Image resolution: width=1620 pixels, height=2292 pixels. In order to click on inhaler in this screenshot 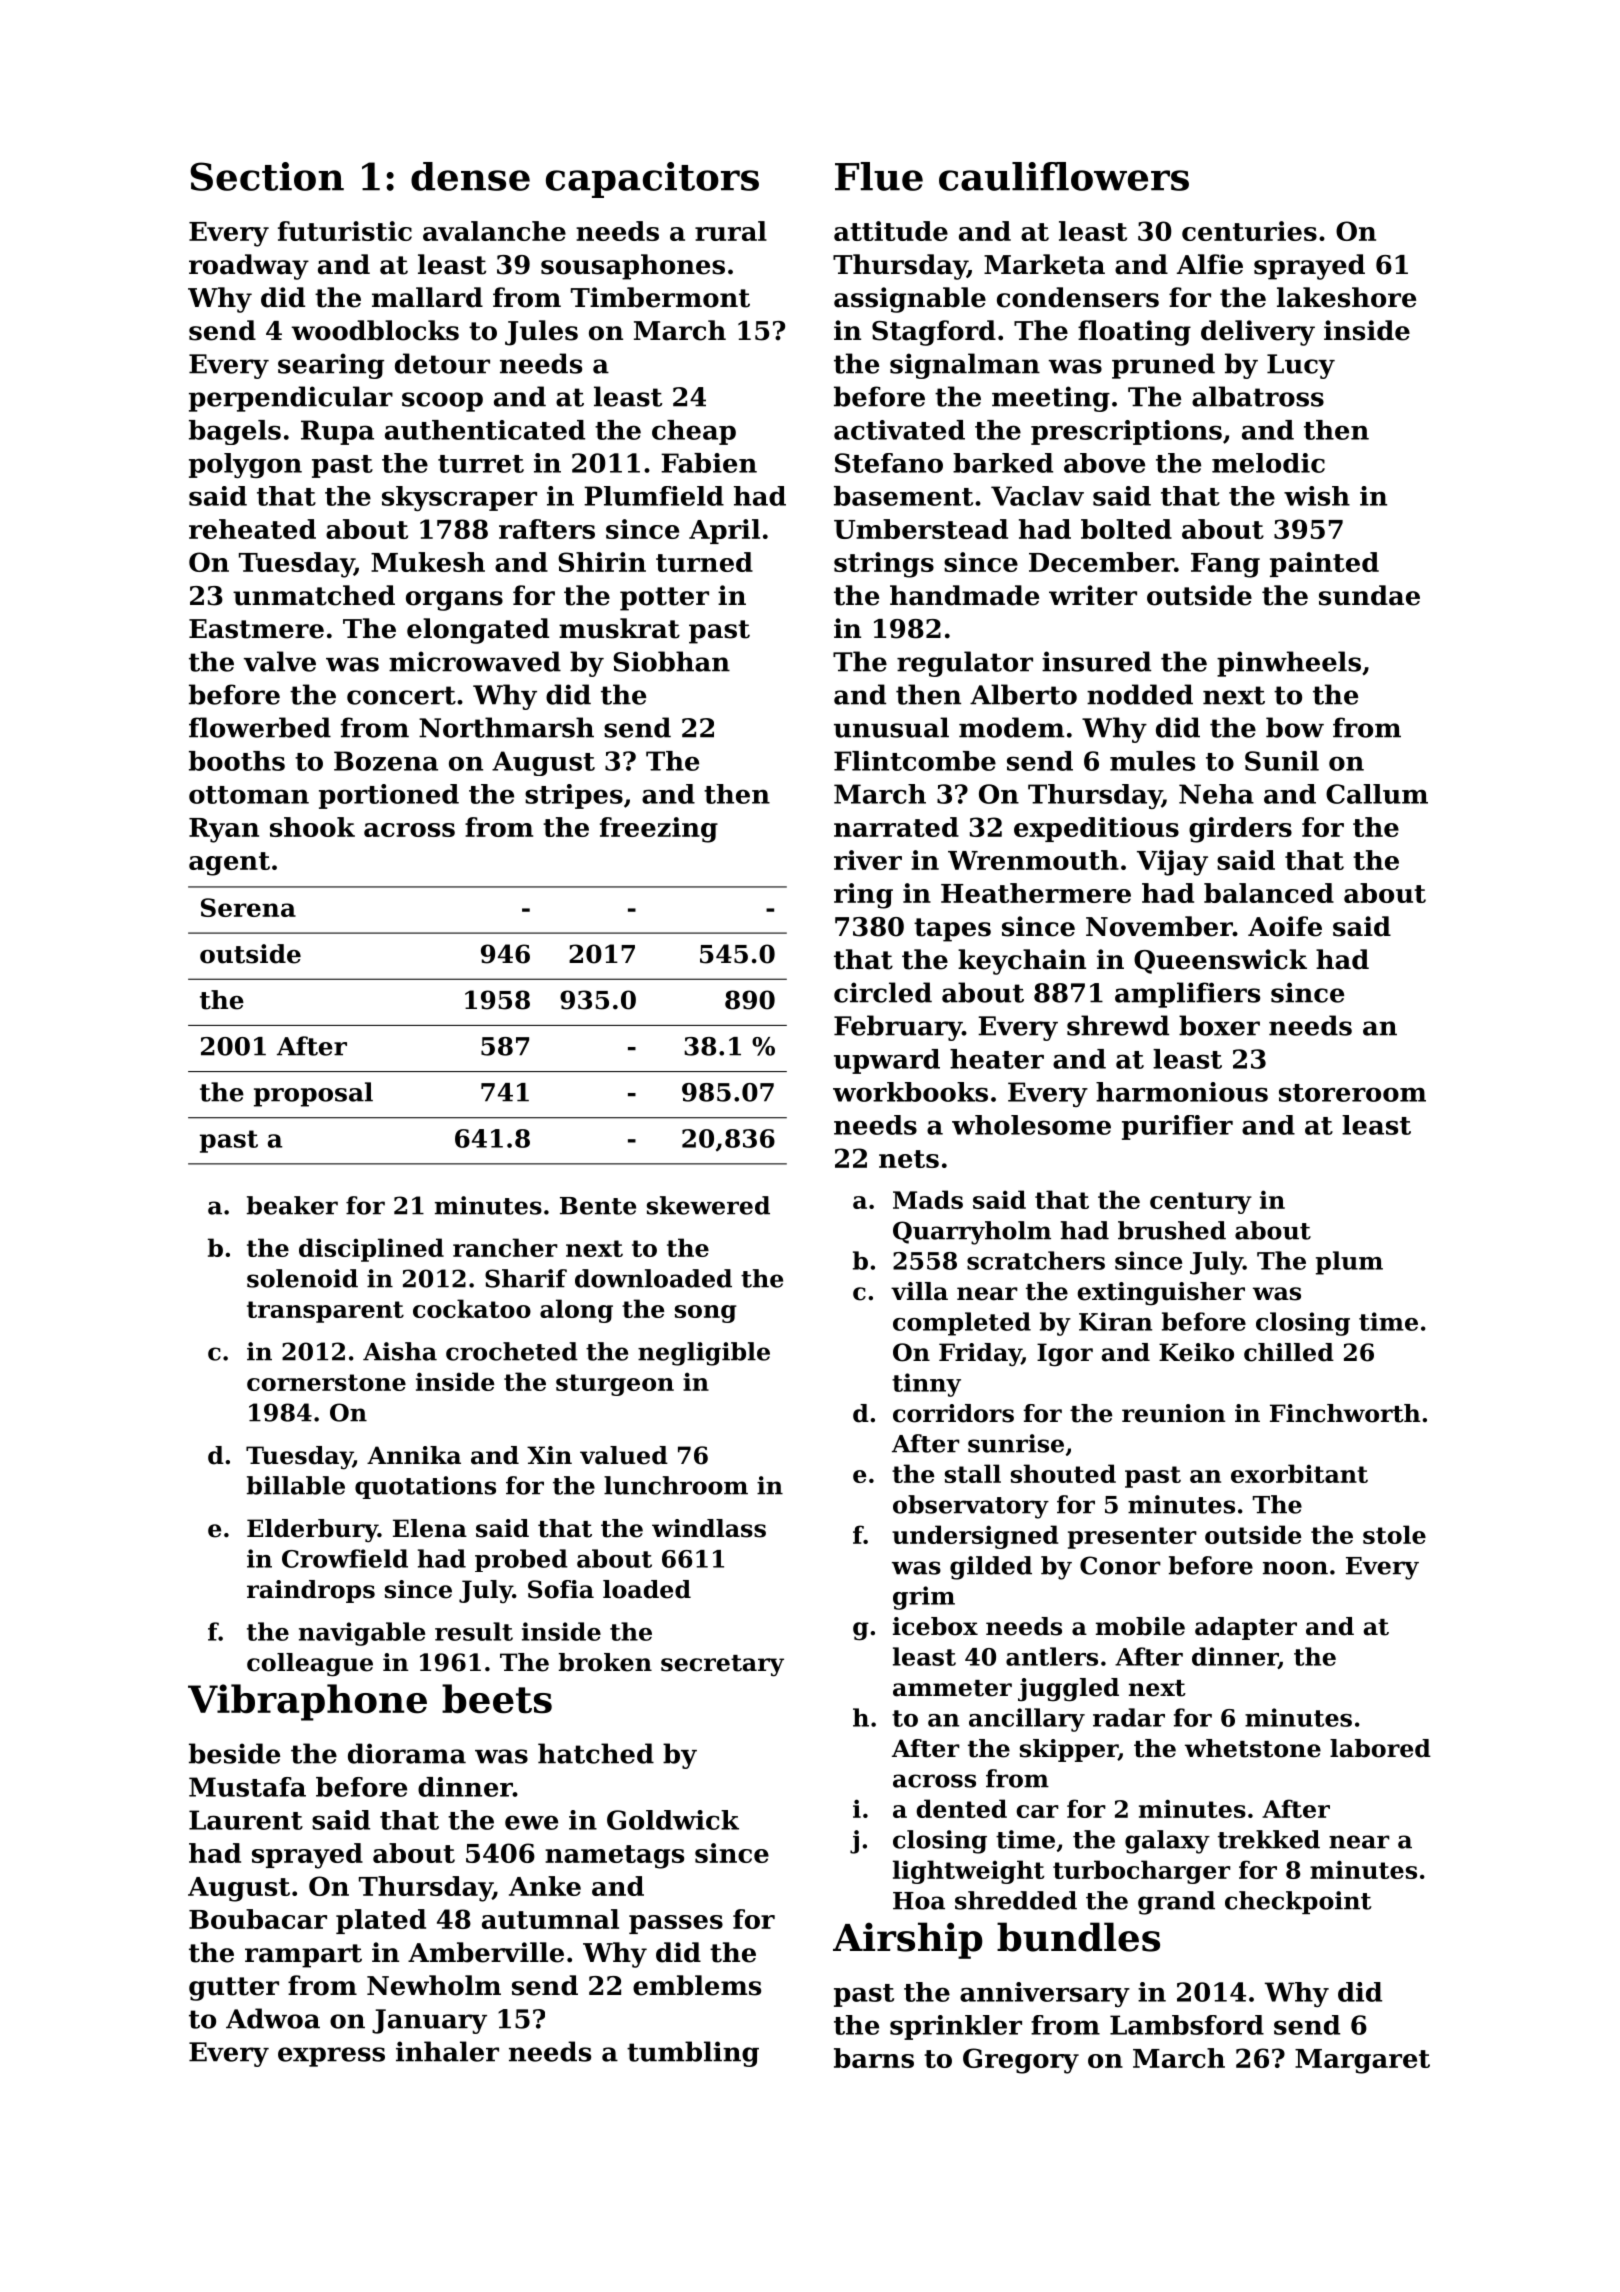, I will do `click(447, 2051)`.
